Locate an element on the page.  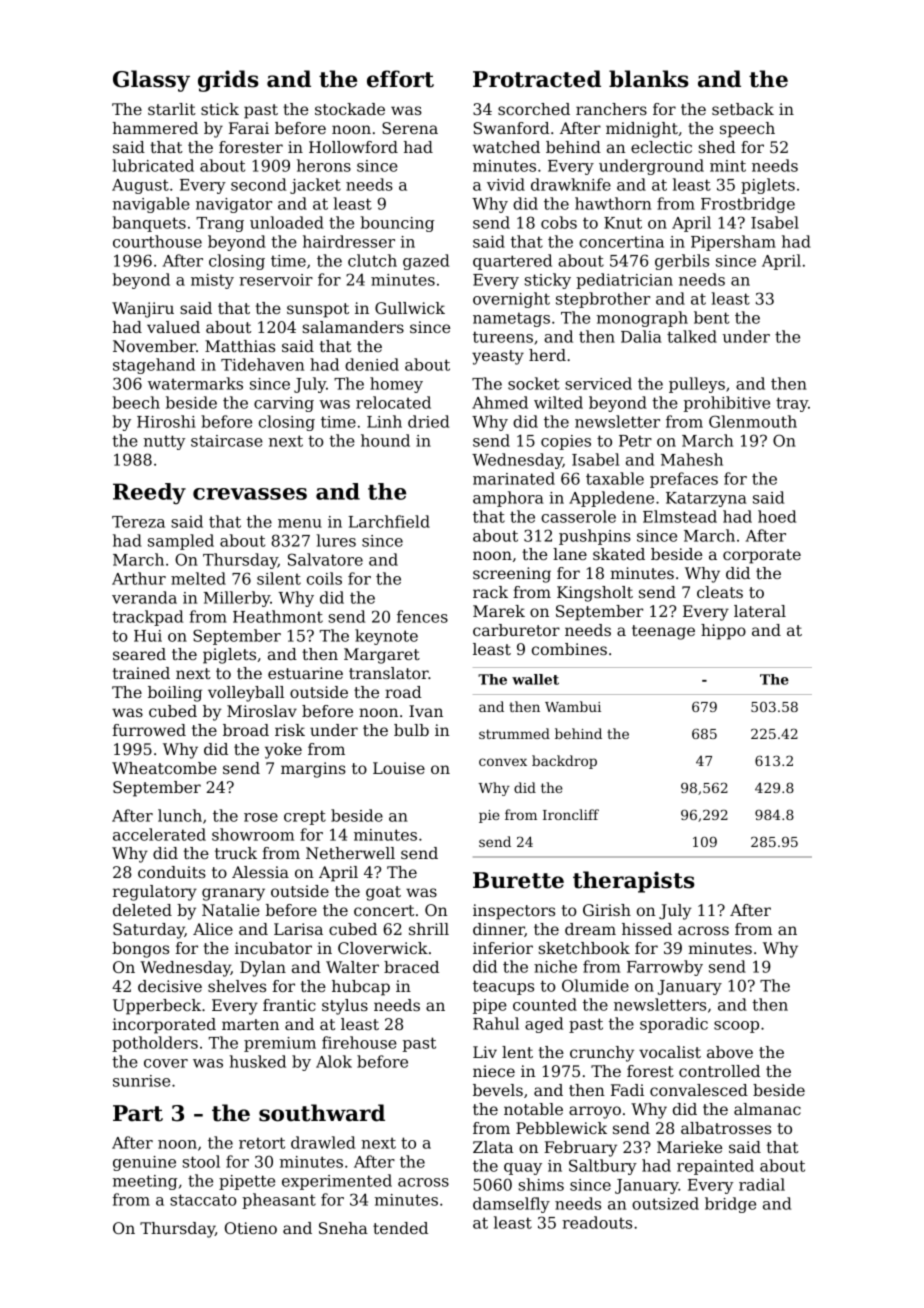
outsized is located at coordinates (665, 1203).
